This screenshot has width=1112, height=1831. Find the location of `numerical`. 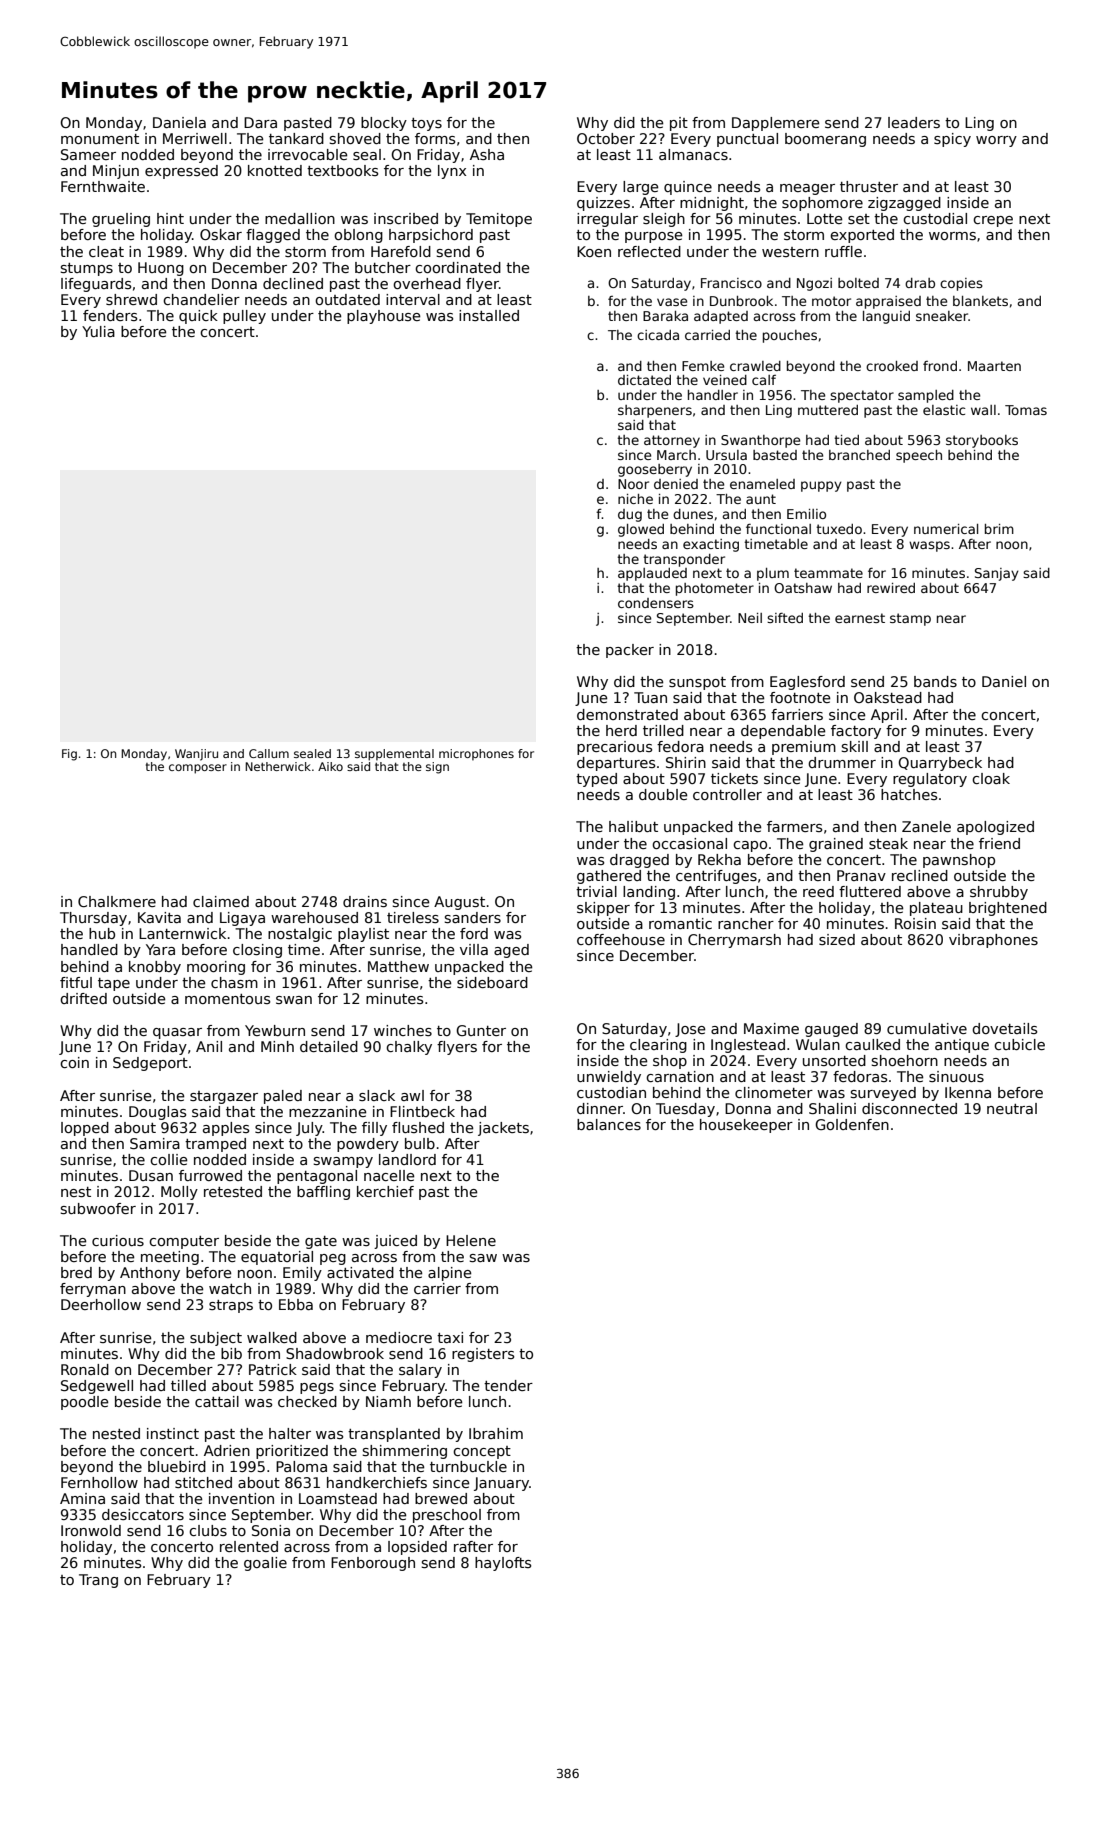

numerical is located at coordinates (946, 529).
